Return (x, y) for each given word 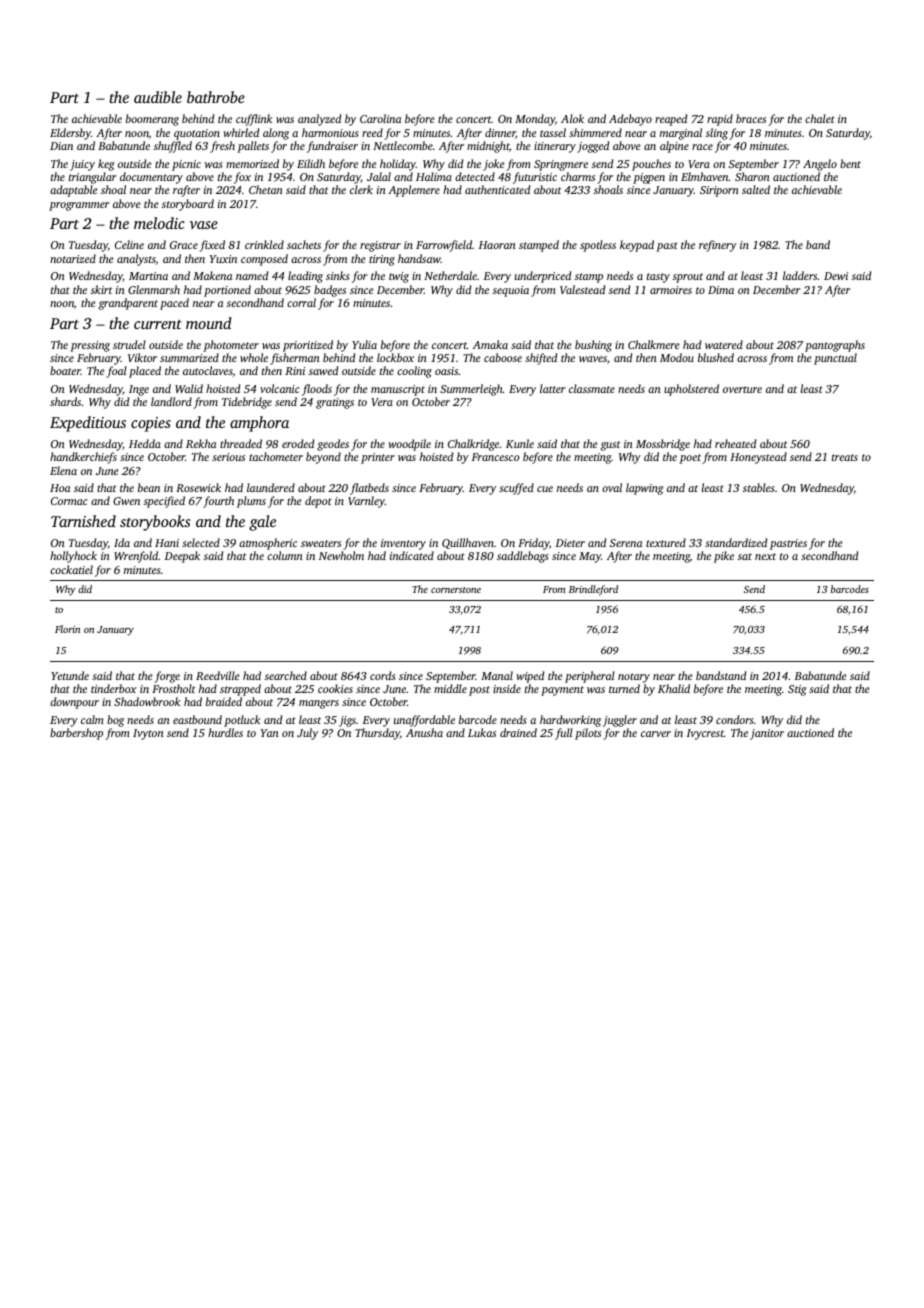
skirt (101, 289)
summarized (189, 357)
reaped (671, 120)
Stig (797, 690)
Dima (721, 290)
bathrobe (216, 97)
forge (167, 677)
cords (382, 675)
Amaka (490, 344)
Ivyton (148, 734)
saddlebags (522, 557)
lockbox (395, 357)
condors (734, 719)
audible (158, 97)
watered (724, 344)
